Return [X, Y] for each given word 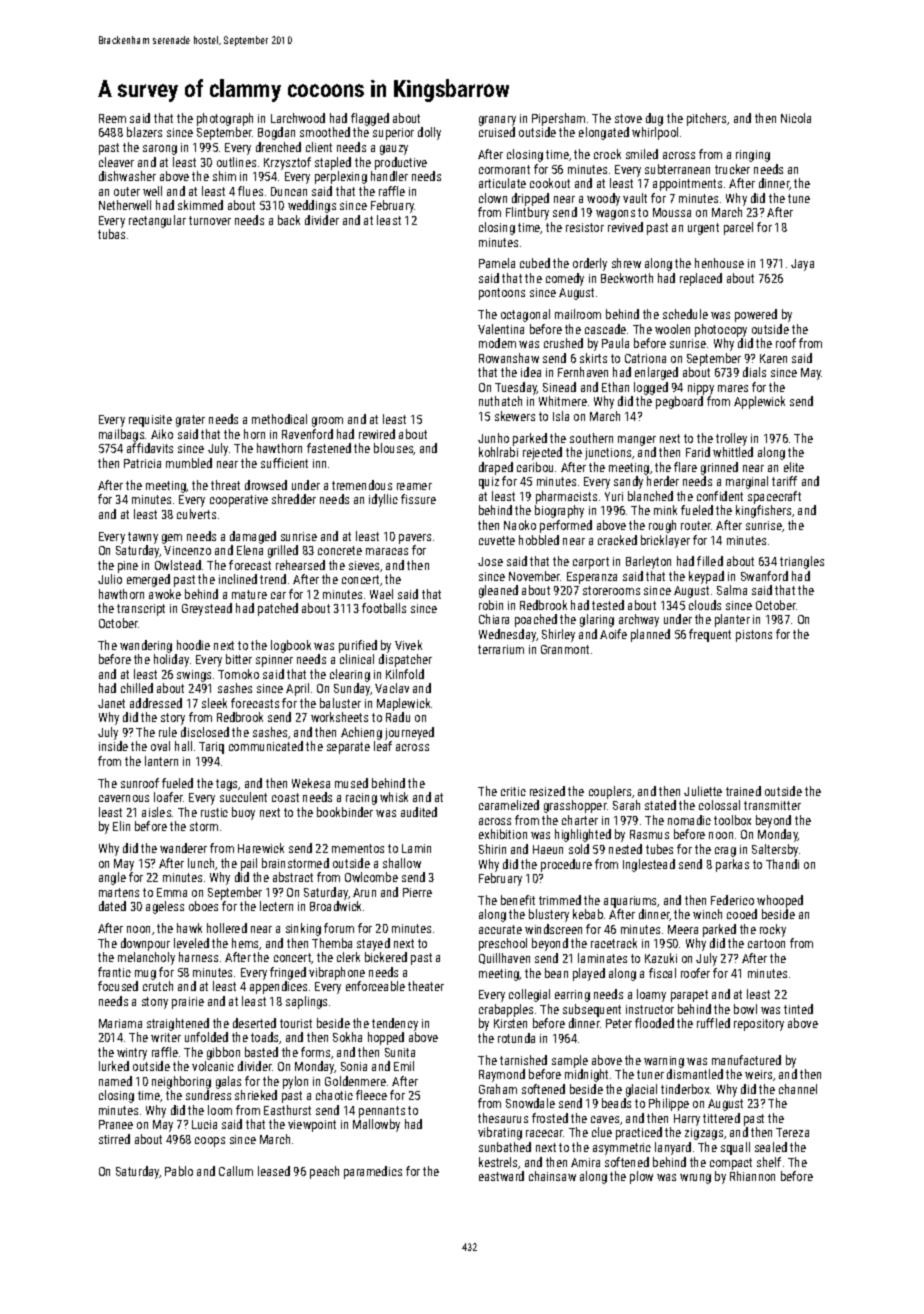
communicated [266, 746]
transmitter [772, 805]
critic [513, 791]
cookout [550, 183]
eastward [501, 1176]
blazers [144, 132]
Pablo [179, 1171]
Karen [773, 358]
